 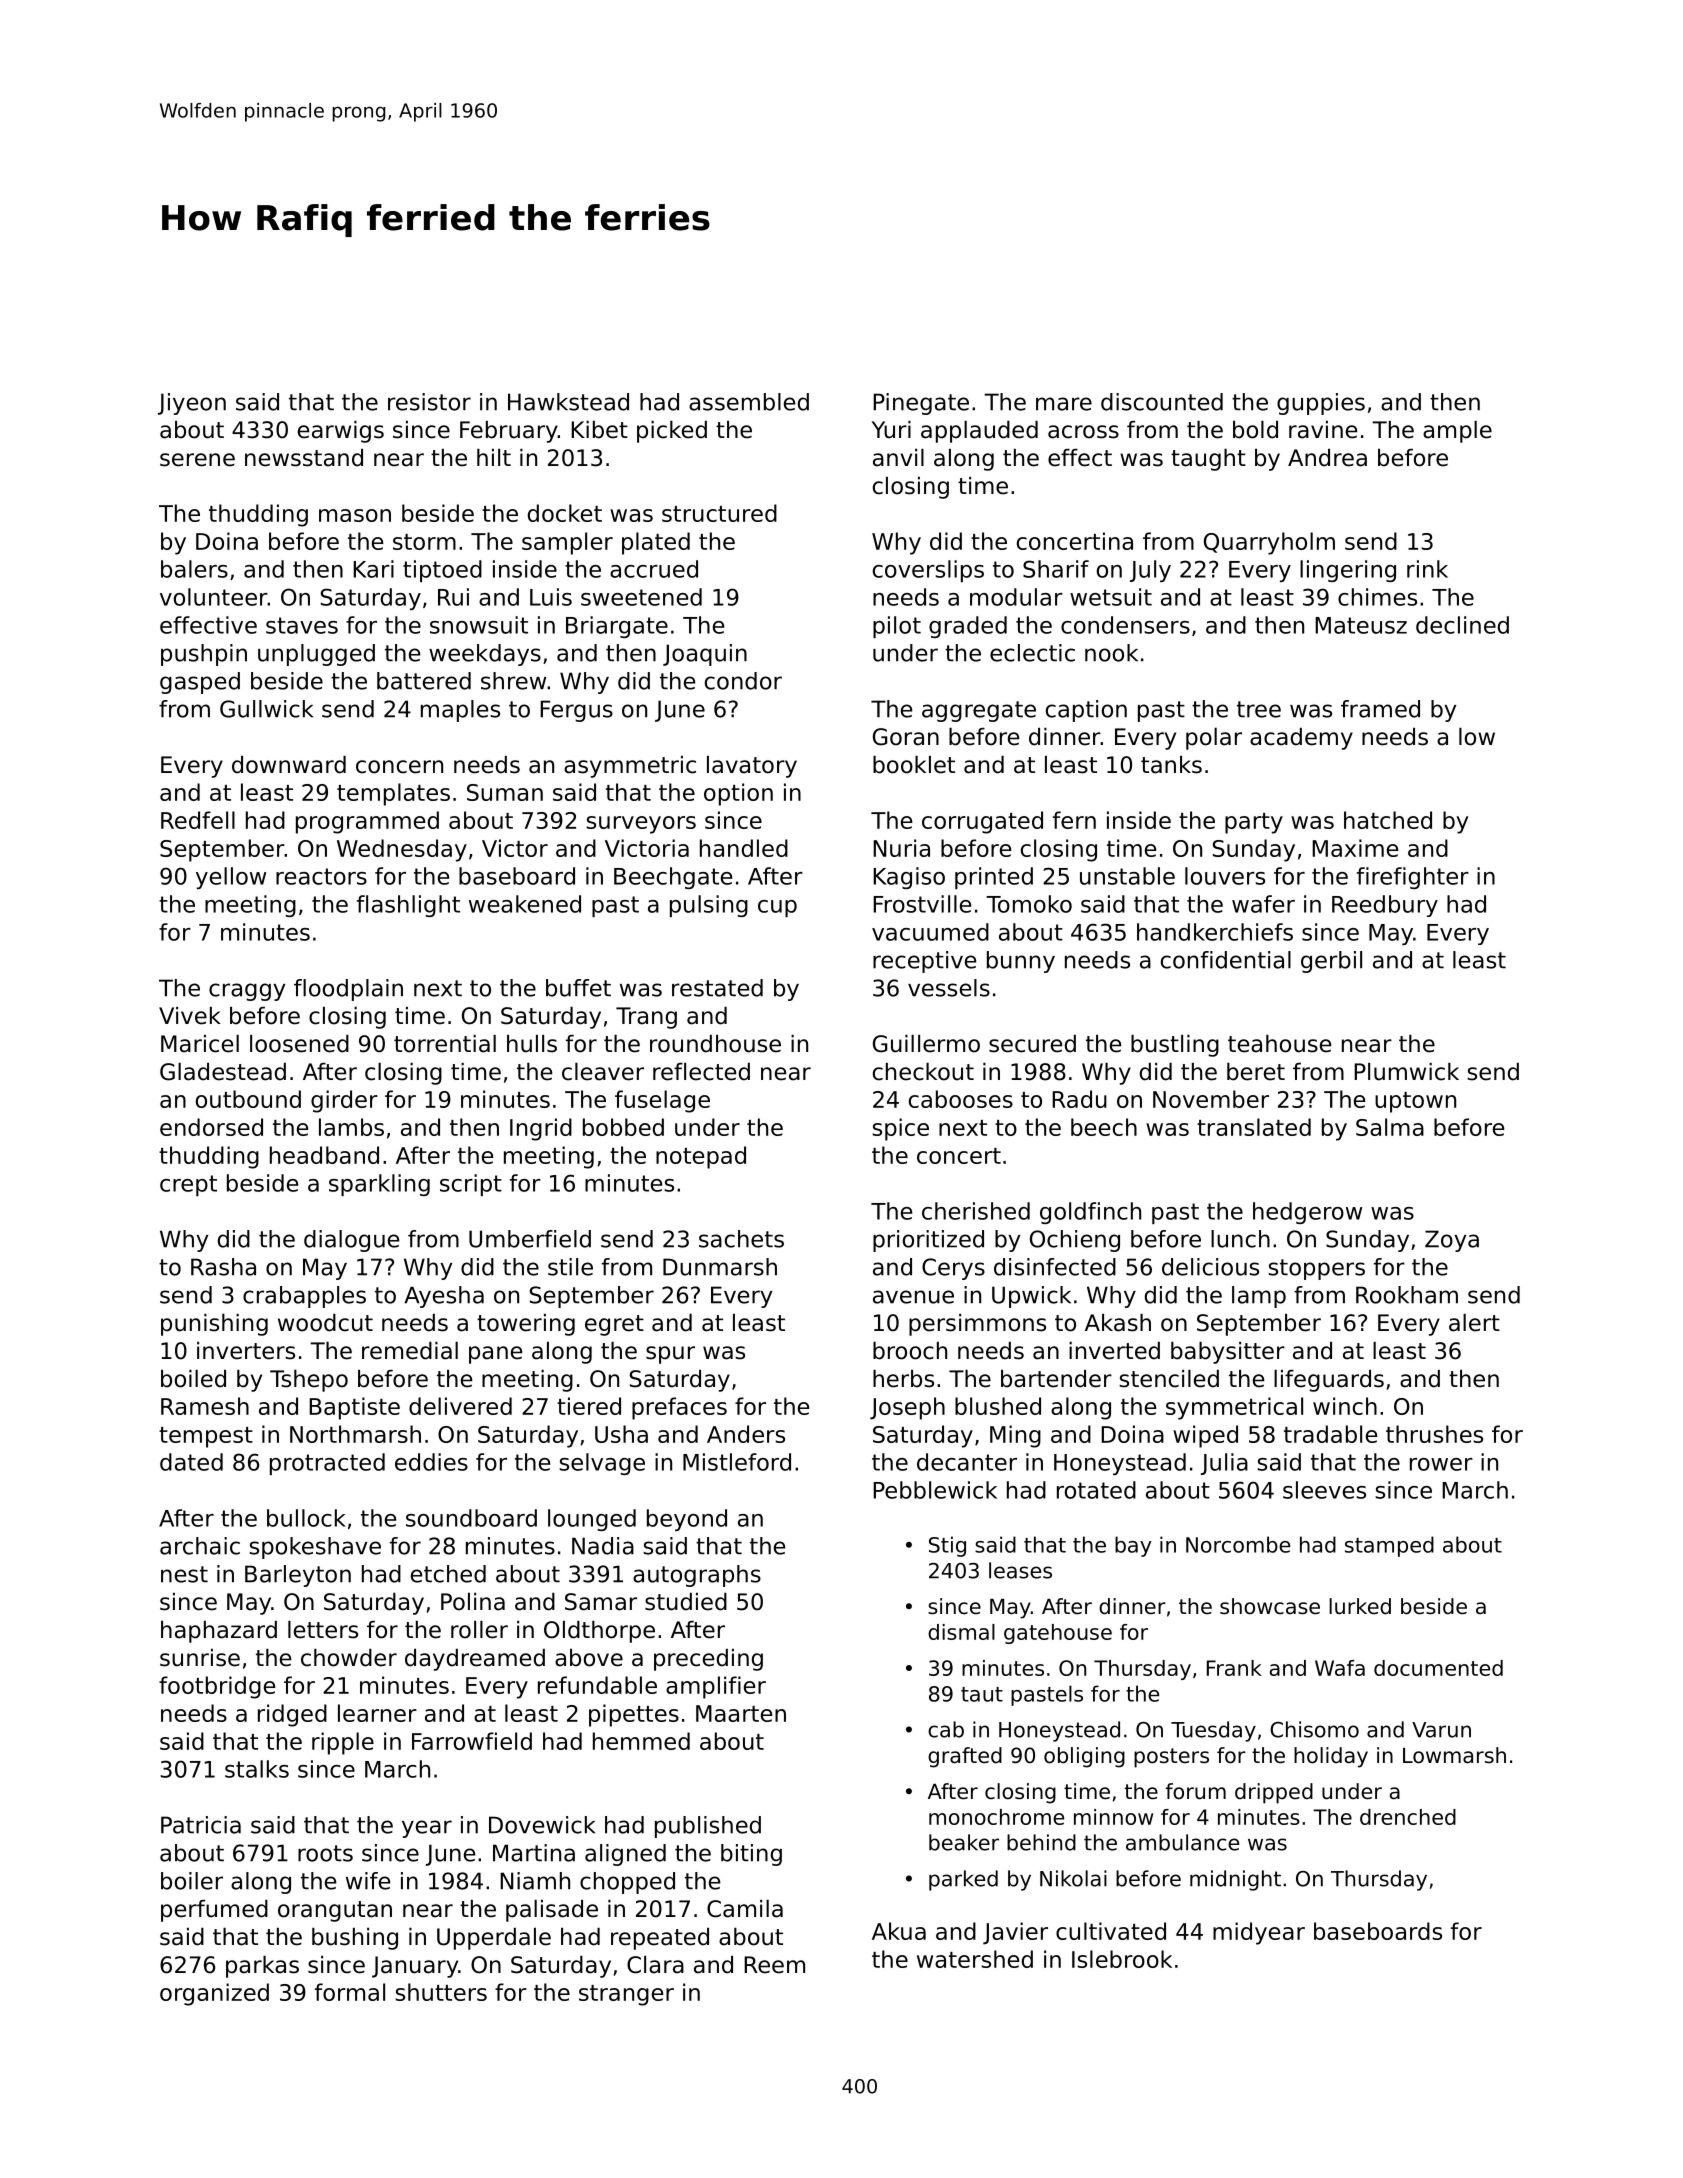 What do you see at coordinates (705, 655) in the page?
I see `Joaquin` at bounding box center [705, 655].
